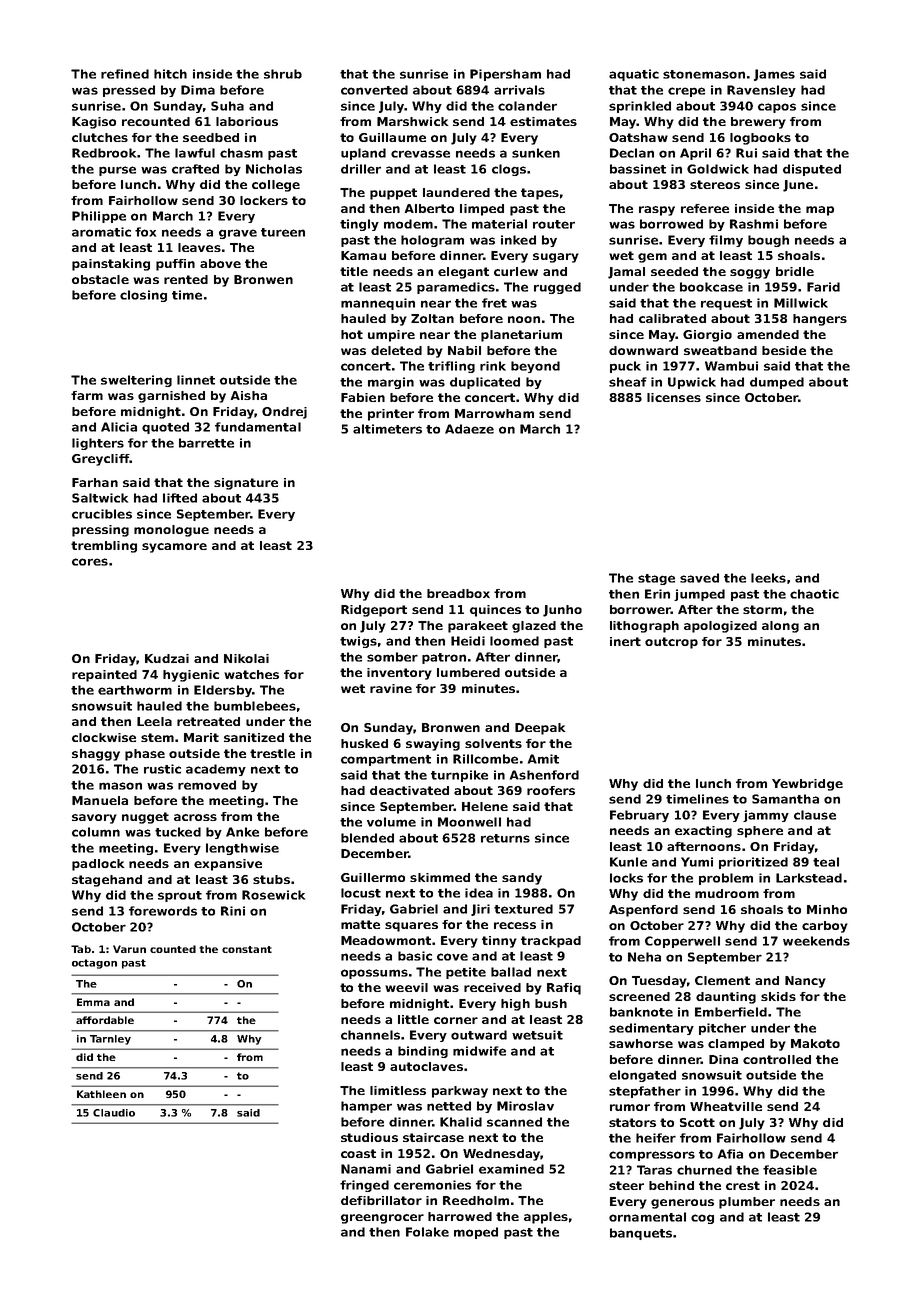 The image size is (924, 1308). What do you see at coordinates (505, 75) in the screenshot?
I see `Pipersham` at bounding box center [505, 75].
